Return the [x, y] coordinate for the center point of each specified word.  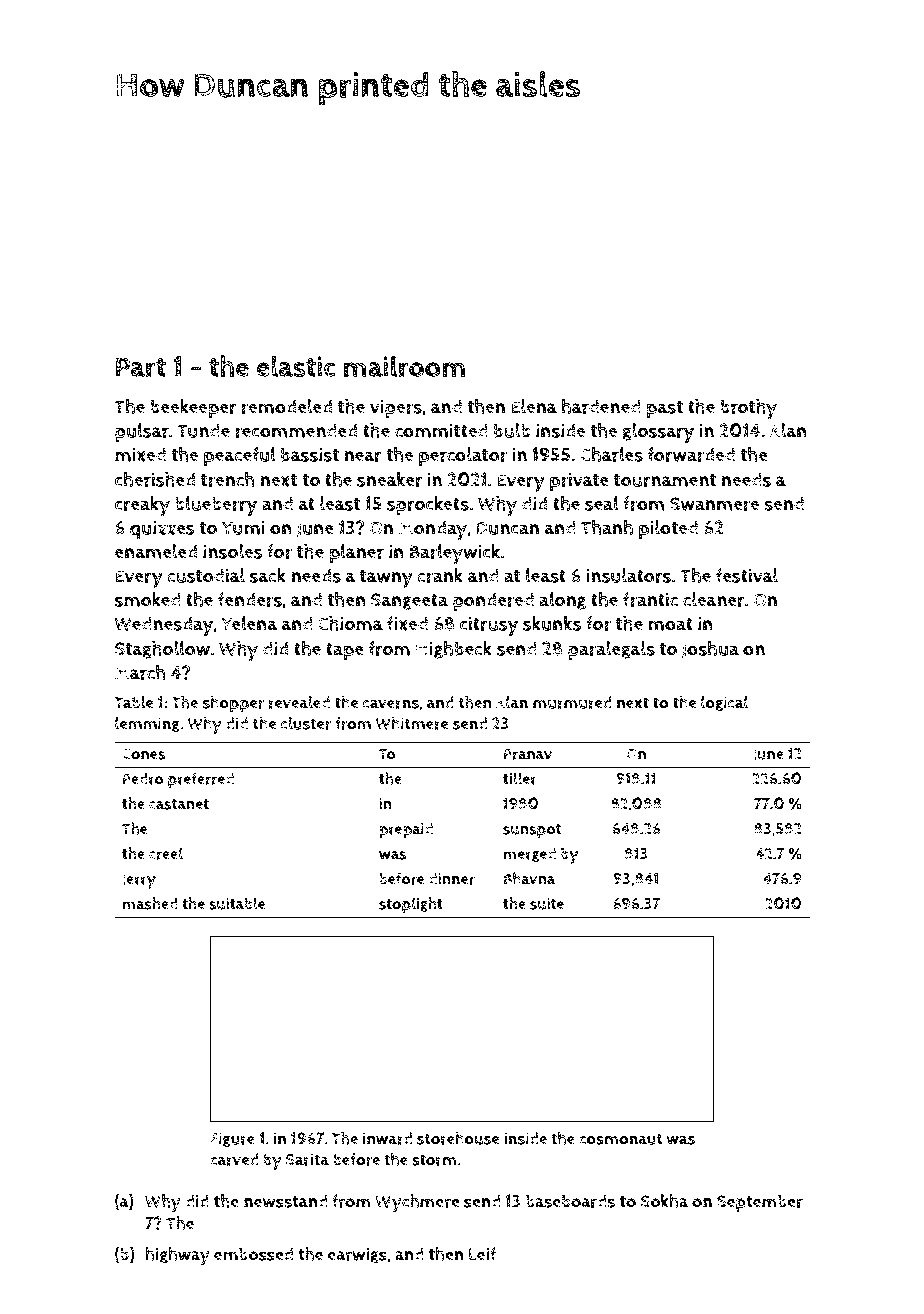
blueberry [216, 506]
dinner [452, 878]
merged [529, 854]
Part [141, 367]
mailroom [404, 366]
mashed [150, 903]
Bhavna [529, 878]
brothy [748, 409]
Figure [233, 1139]
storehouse [458, 1138]
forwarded [691, 454]
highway [177, 1256]
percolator [463, 456]
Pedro [143, 778]
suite [547, 904]
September [760, 1203]
